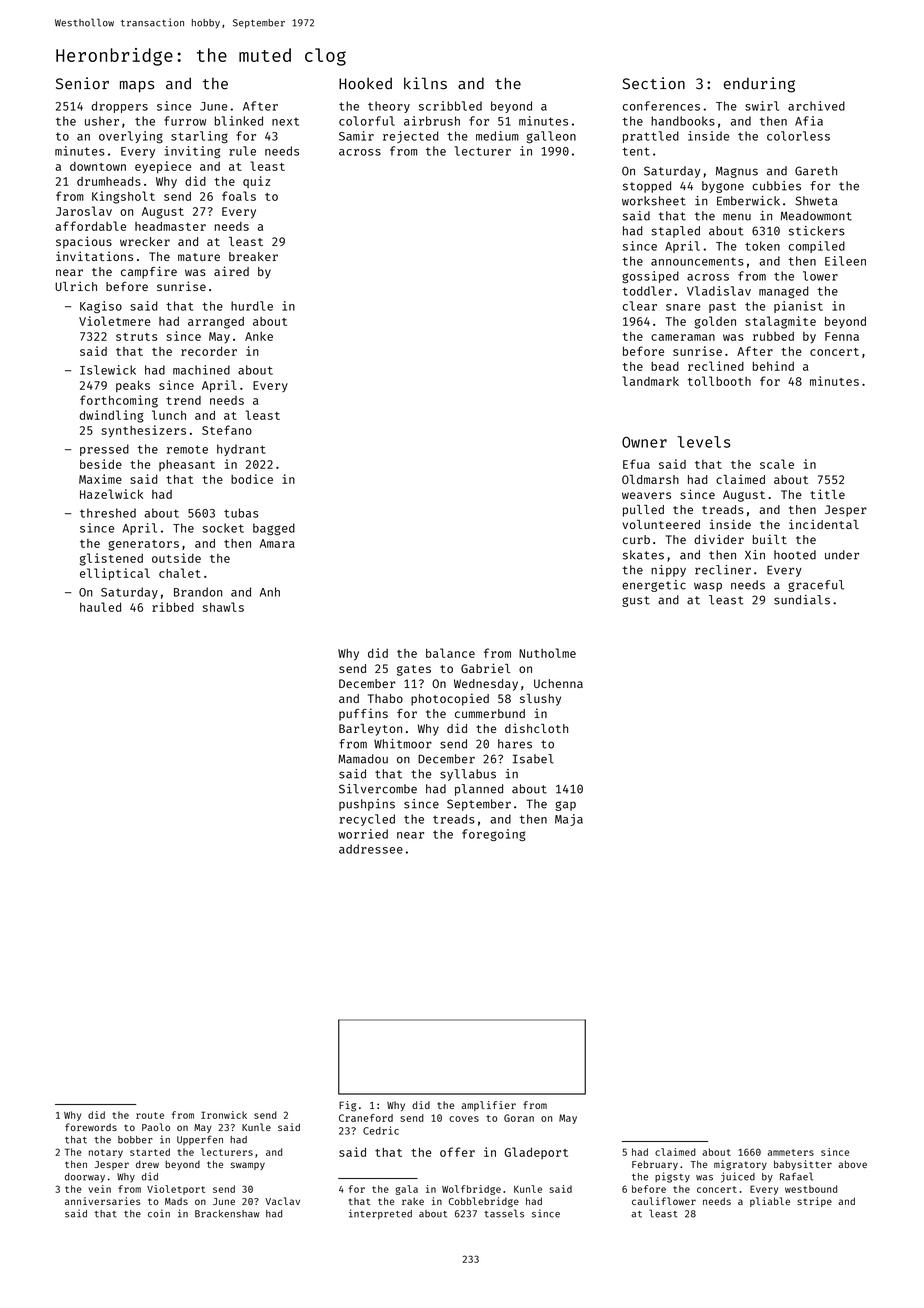 This screenshot has width=924, height=1308. Describe the element at coordinates (363, 834) in the screenshot. I see `worried` at that location.
